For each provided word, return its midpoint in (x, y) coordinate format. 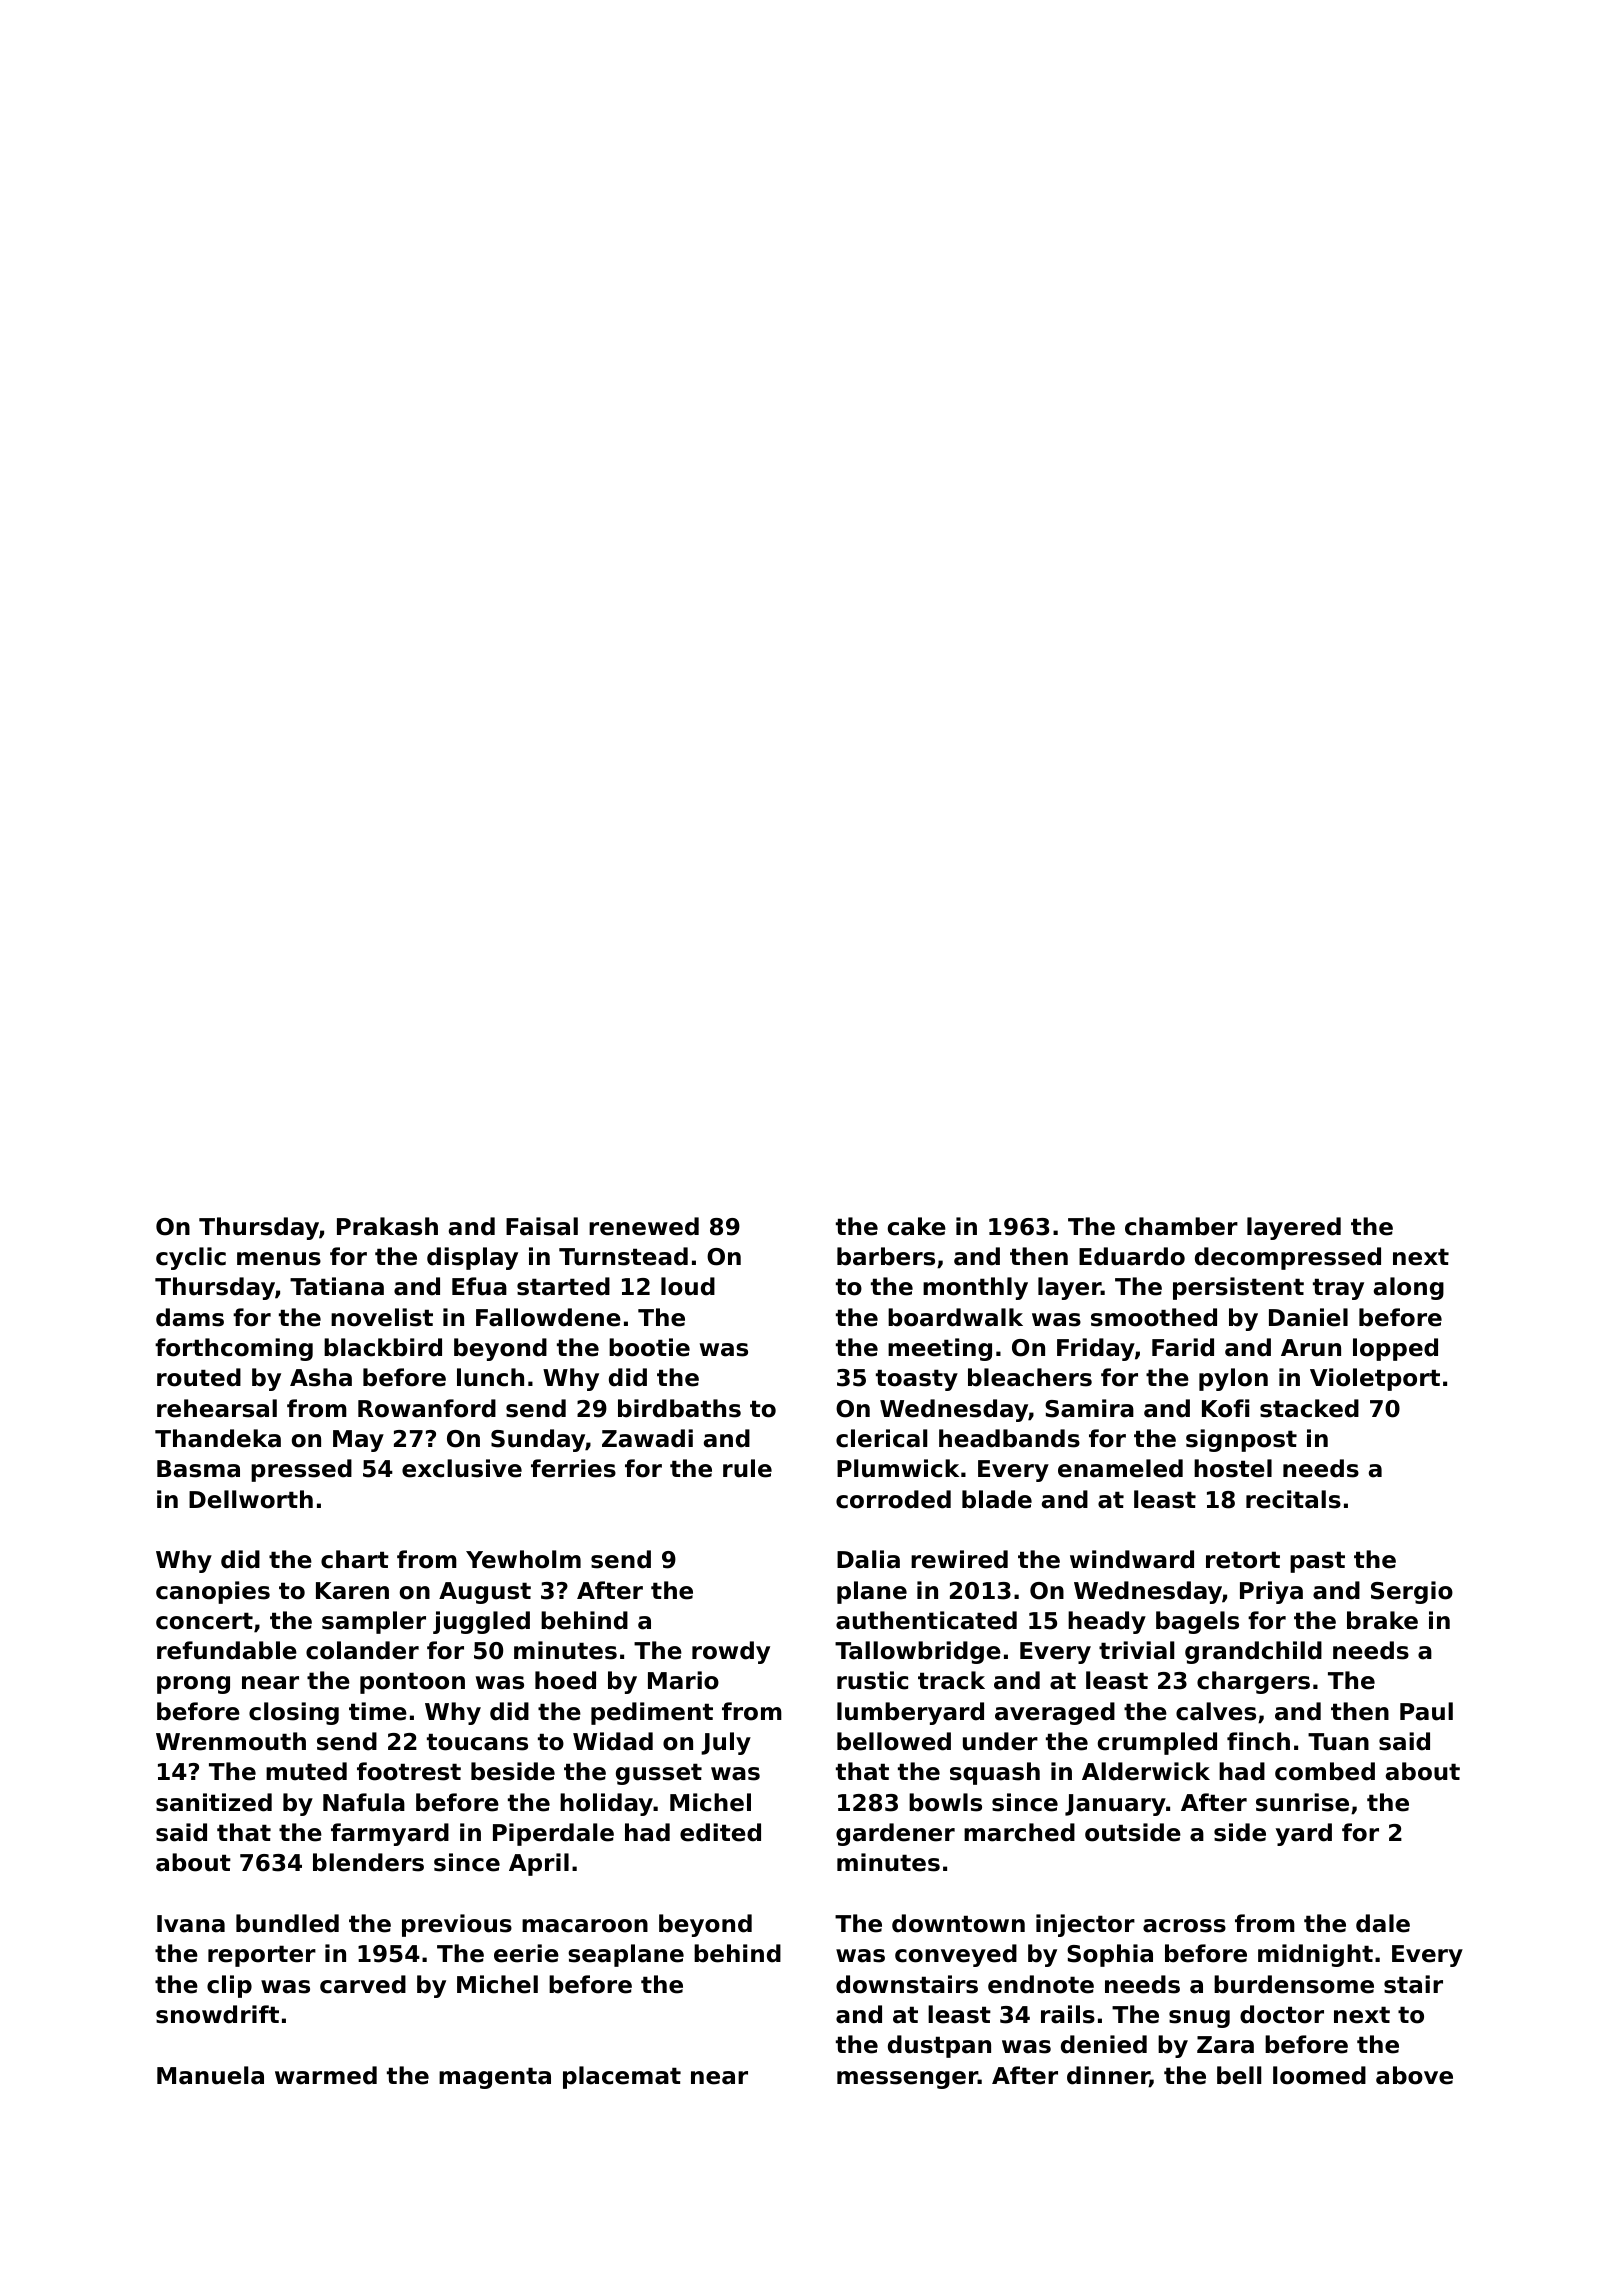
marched (1019, 1832)
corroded (893, 1499)
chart (355, 1559)
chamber (1181, 1226)
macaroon (585, 1926)
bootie (649, 1347)
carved (363, 1984)
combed (1325, 1771)
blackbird (383, 1347)
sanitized (214, 1802)
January (1115, 1805)
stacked (1309, 1408)
